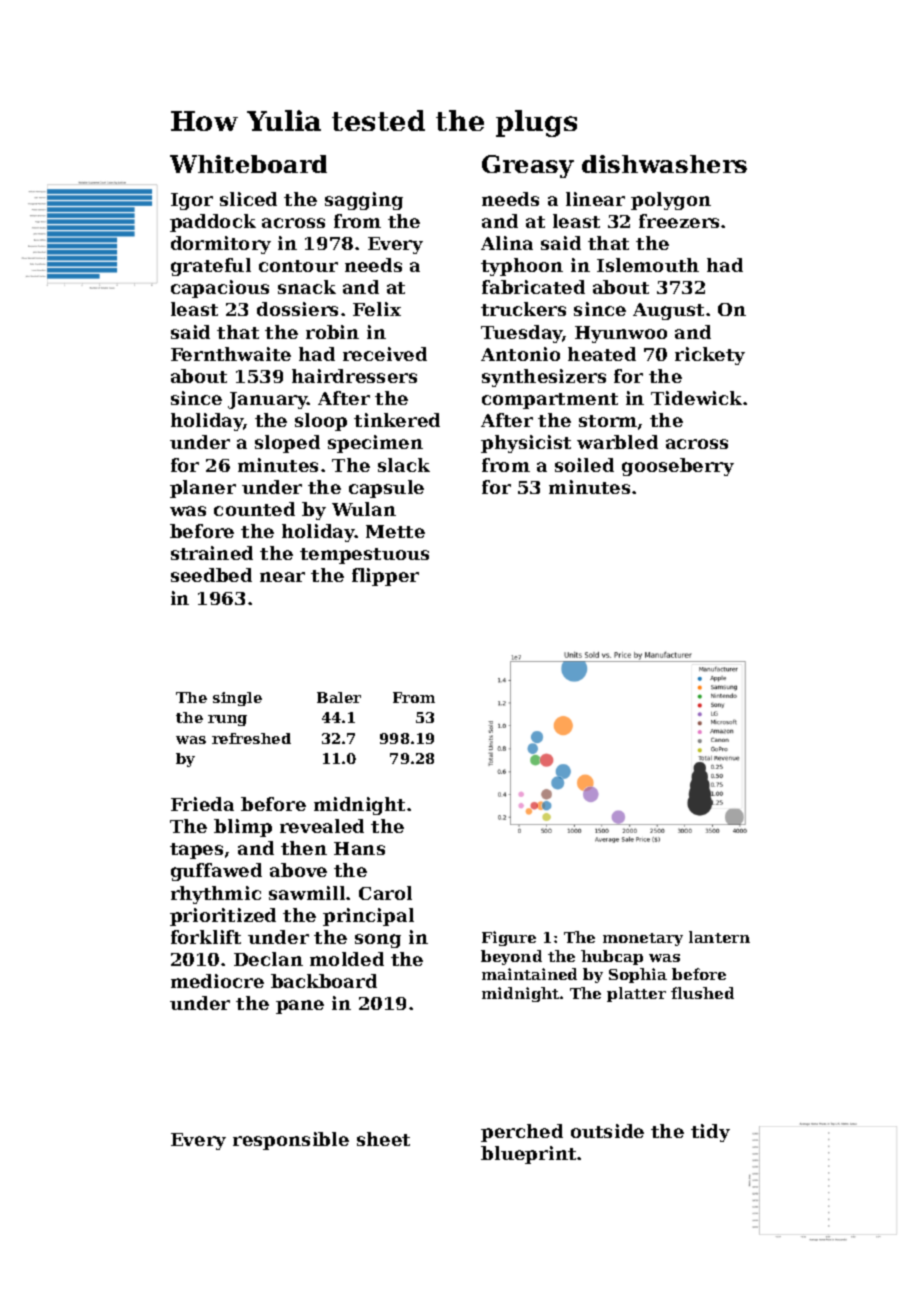 The image size is (924, 1311). I want to click on Igor, so click(192, 201).
